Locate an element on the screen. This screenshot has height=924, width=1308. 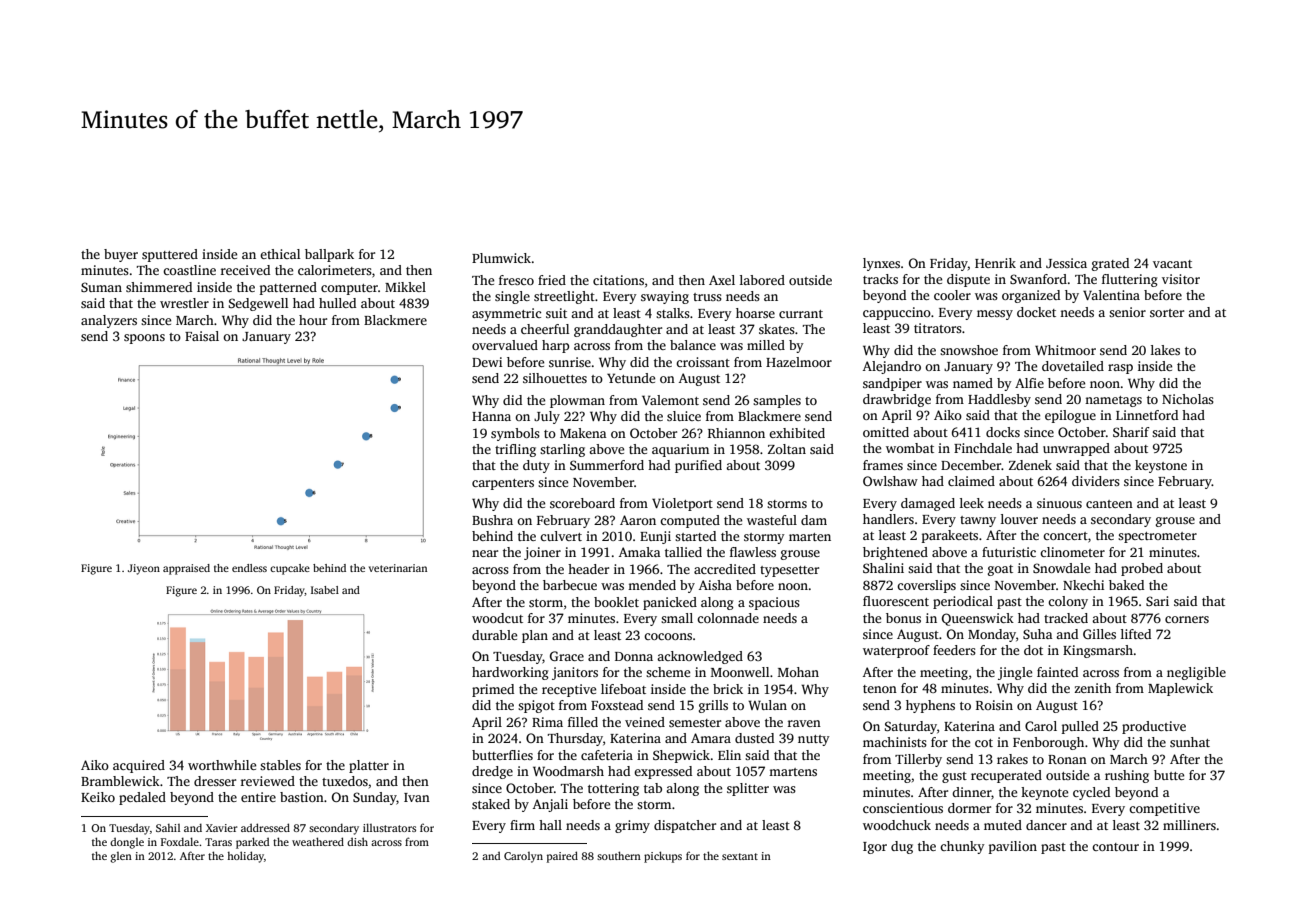
jingle is located at coordinates (1015, 673).
